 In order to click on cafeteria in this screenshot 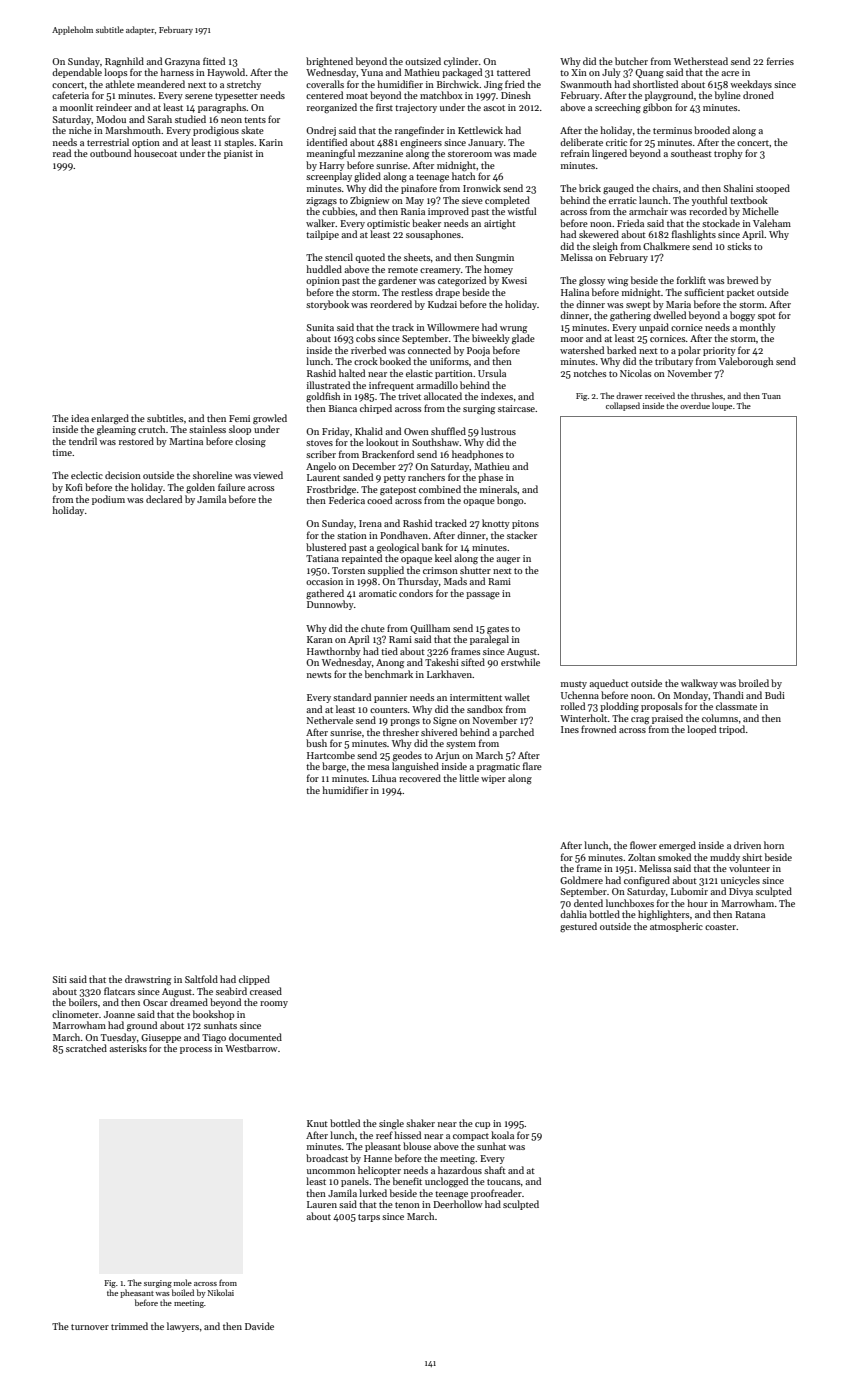, I will do `click(70, 95)`.
